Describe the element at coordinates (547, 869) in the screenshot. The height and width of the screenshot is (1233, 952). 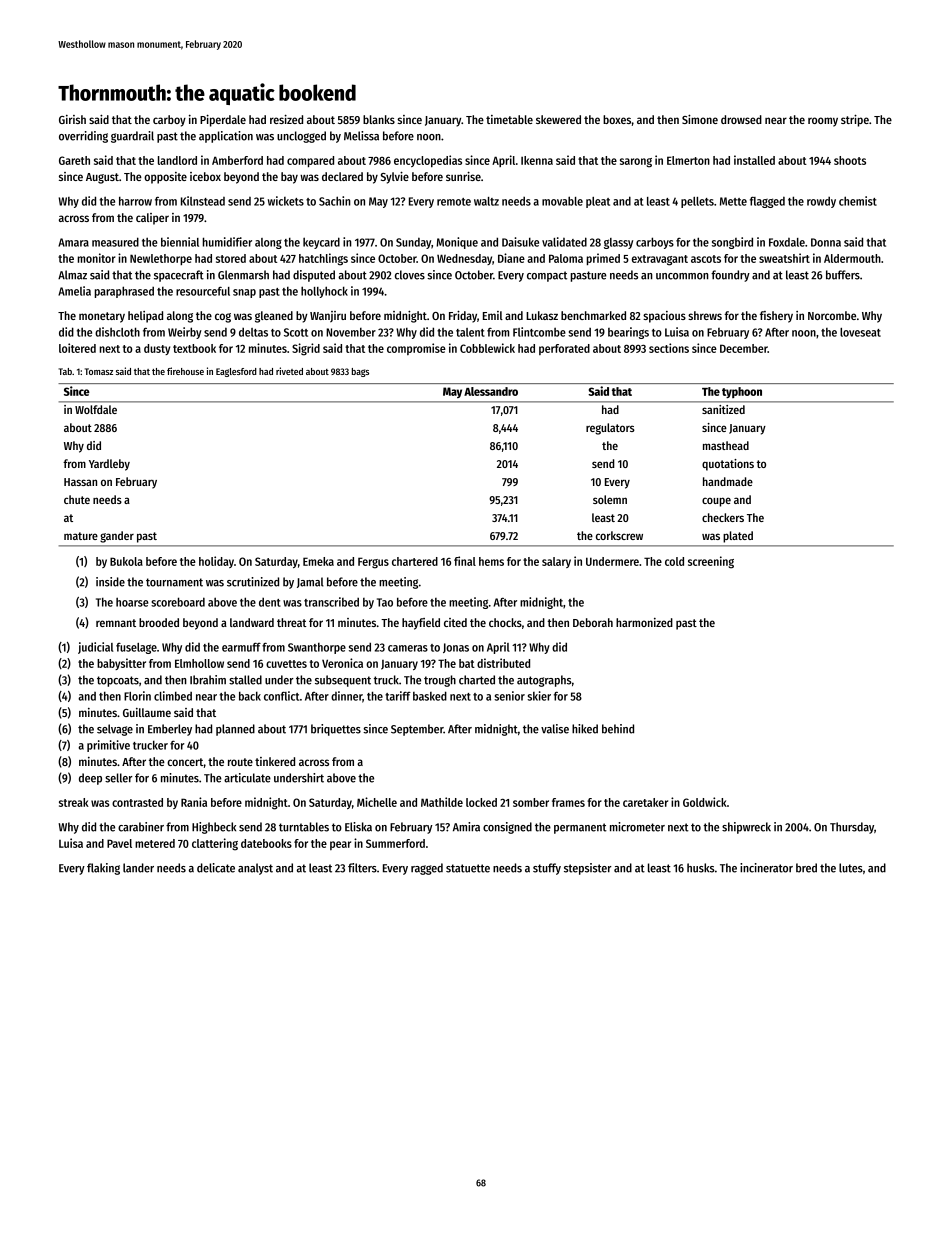
I see `stuffy` at that location.
